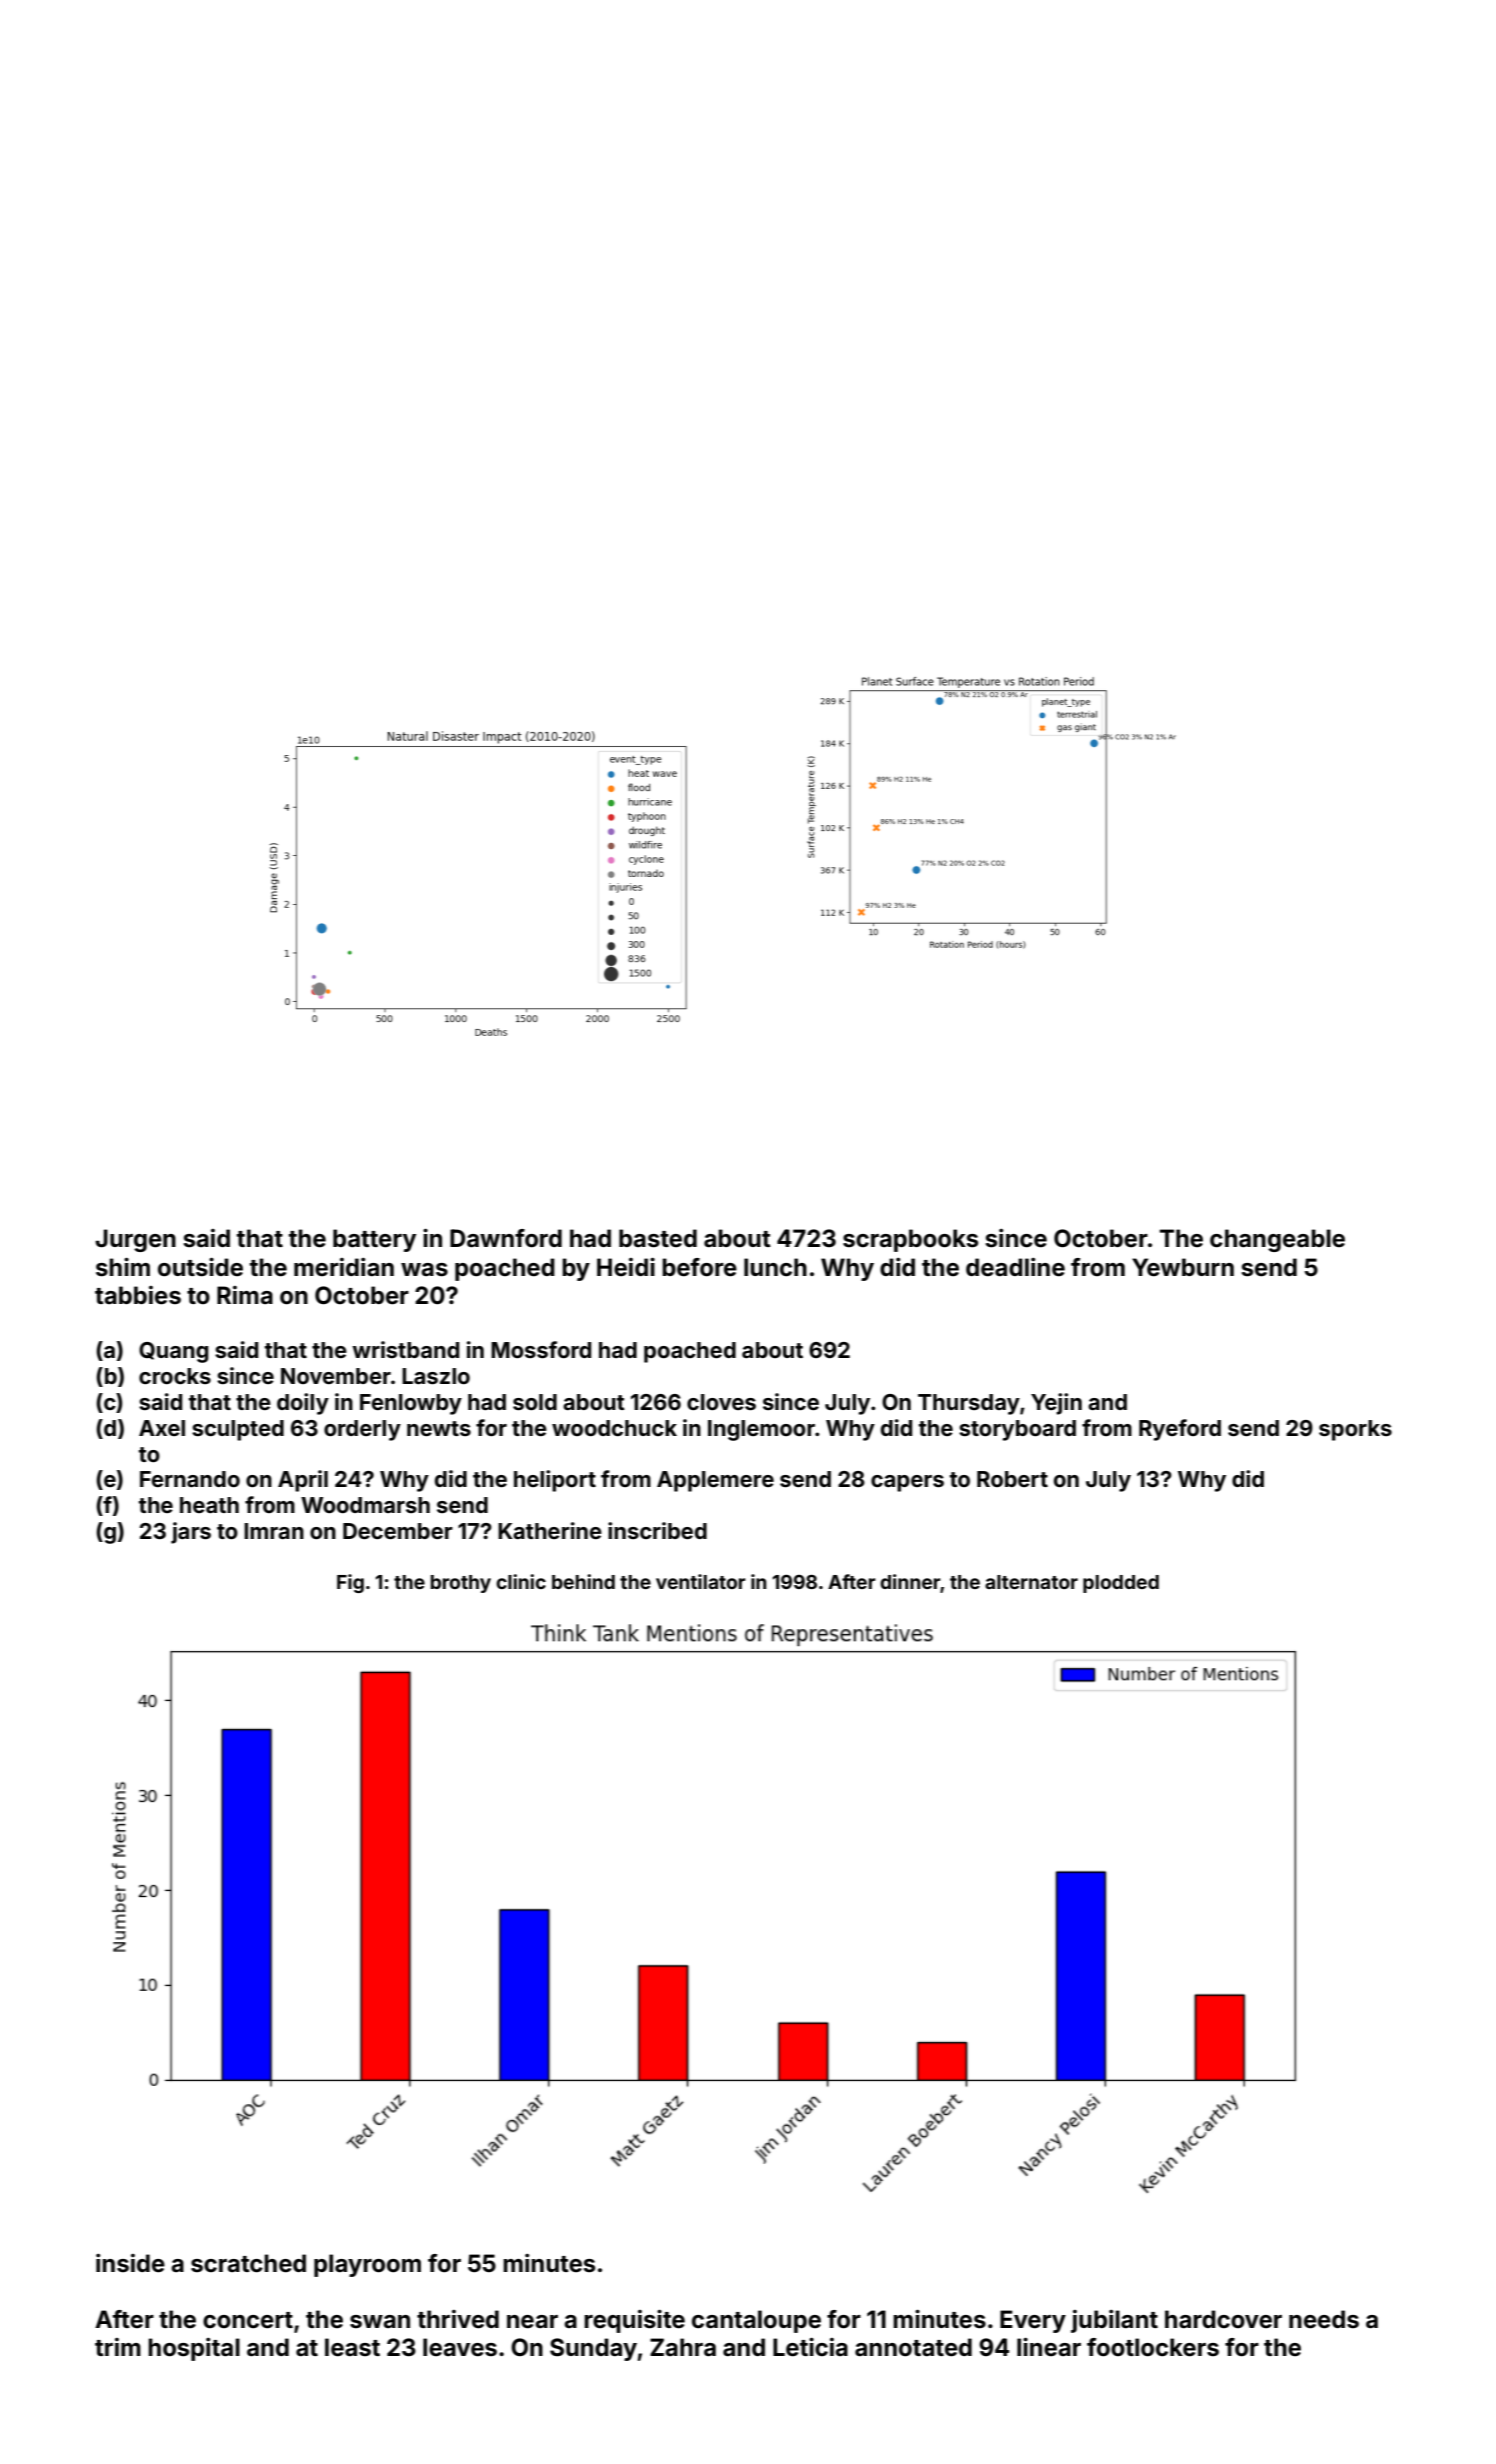 Image resolution: width=1496 pixels, height=2464 pixels. I want to click on lunch, so click(775, 1267).
